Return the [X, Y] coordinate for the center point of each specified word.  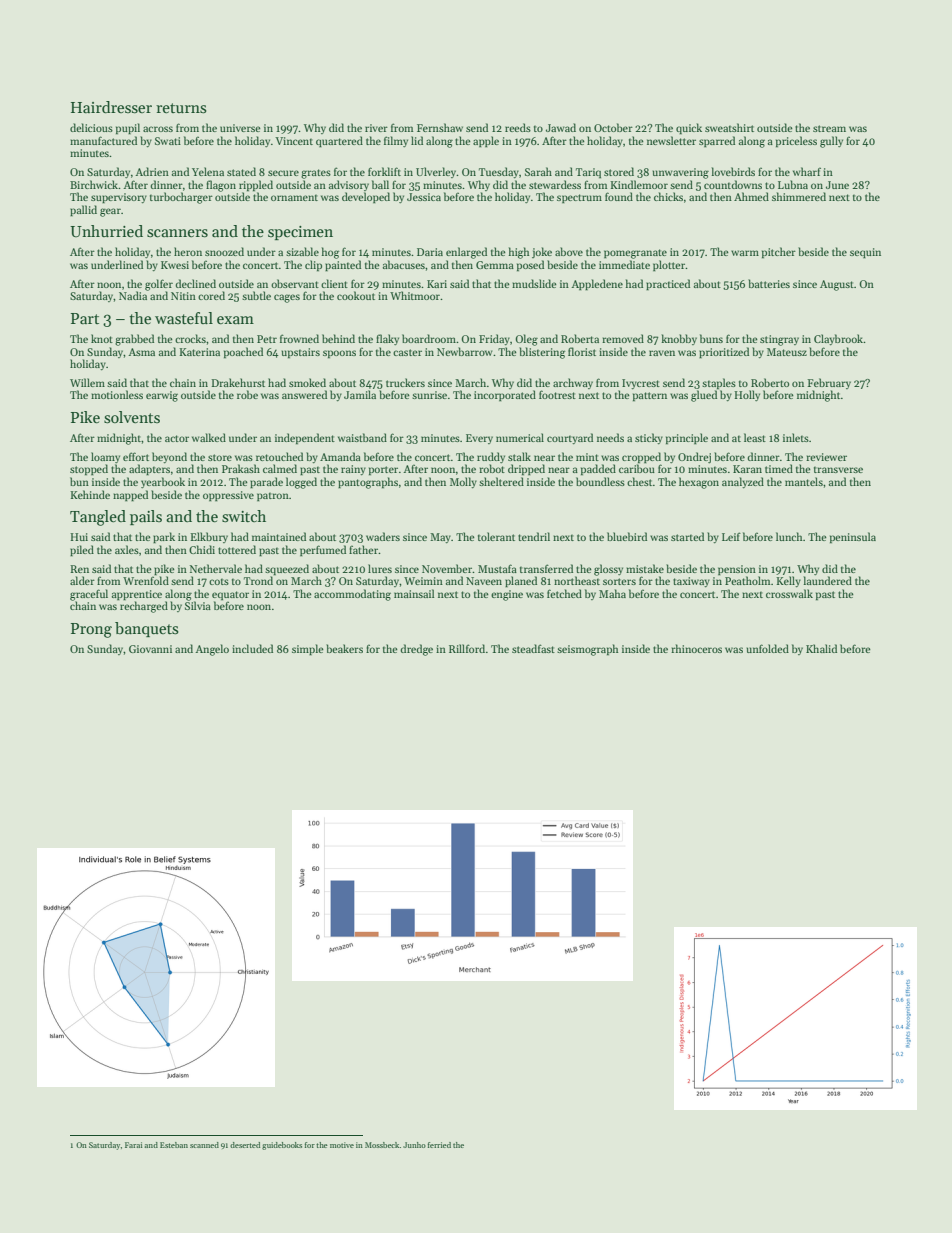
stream [829, 128]
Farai [134, 1145]
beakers [344, 648]
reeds [518, 127]
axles [127, 549]
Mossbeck [382, 1145]
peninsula [853, 538]
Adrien [152, 171]
